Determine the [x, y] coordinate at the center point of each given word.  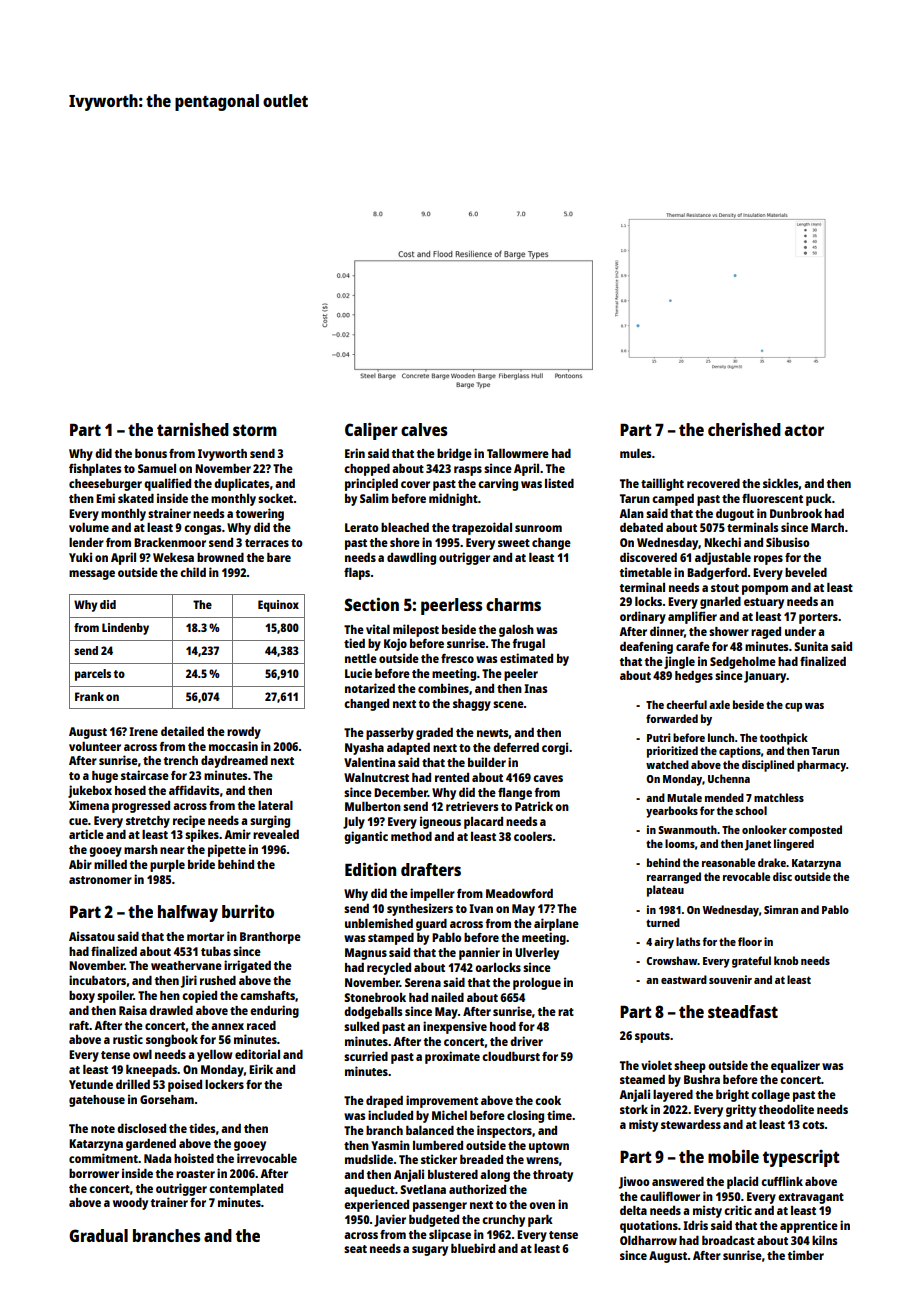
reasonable [728, 862]
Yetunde [91, 1084]
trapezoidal [482, 528]
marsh [141, 849]
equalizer [795, 1066]
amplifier [692, 617]
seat [355, 1249]
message [92, 575]
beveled [806, 572]
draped [384, 1102]
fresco [457, 658]
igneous [440, 822]
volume [89, 527]
